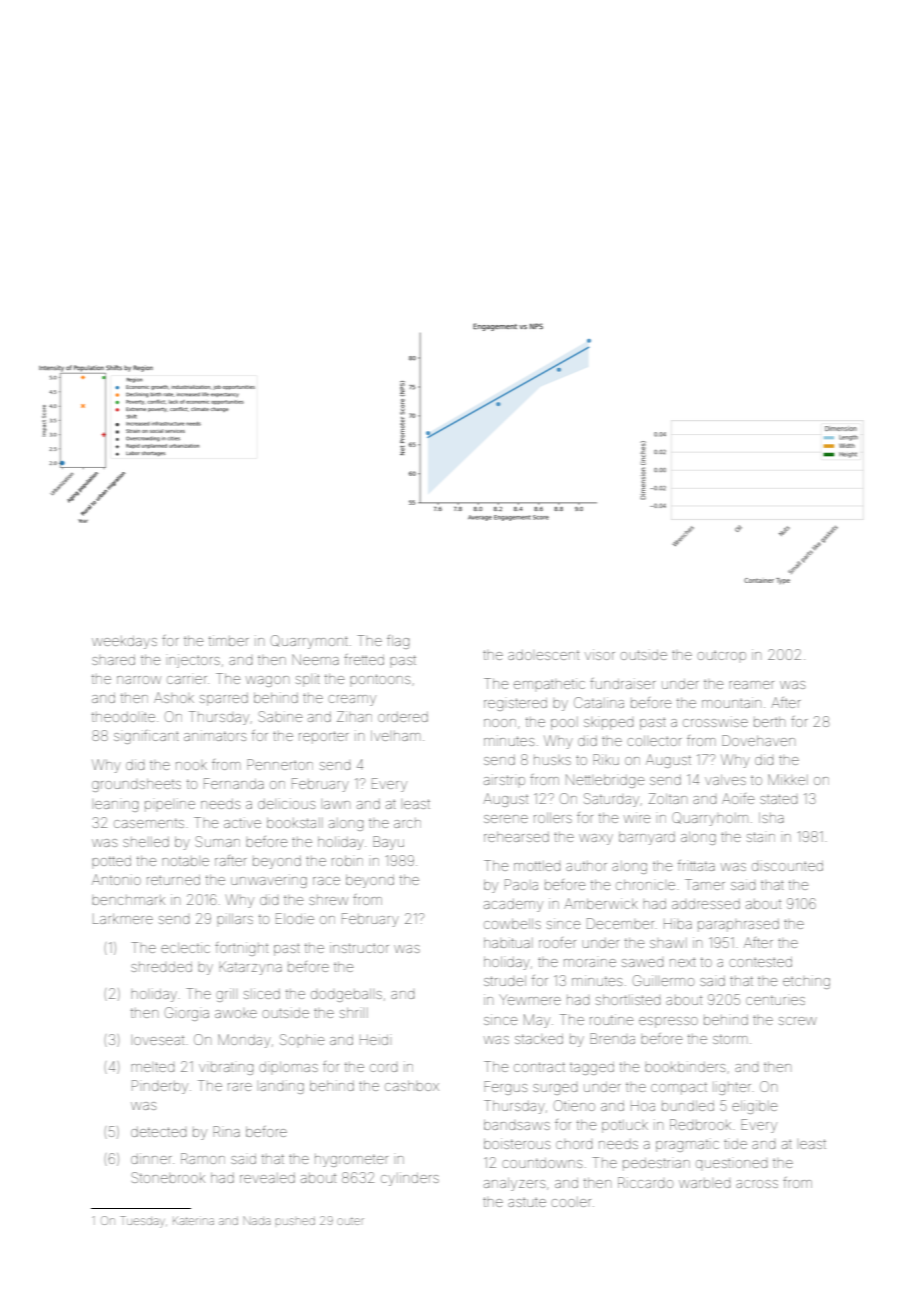 This screenshot has height=1308, width=924. Describe the element at coordinates (758, 740) in the screenshot. I see `Dovehaven` at that location.
